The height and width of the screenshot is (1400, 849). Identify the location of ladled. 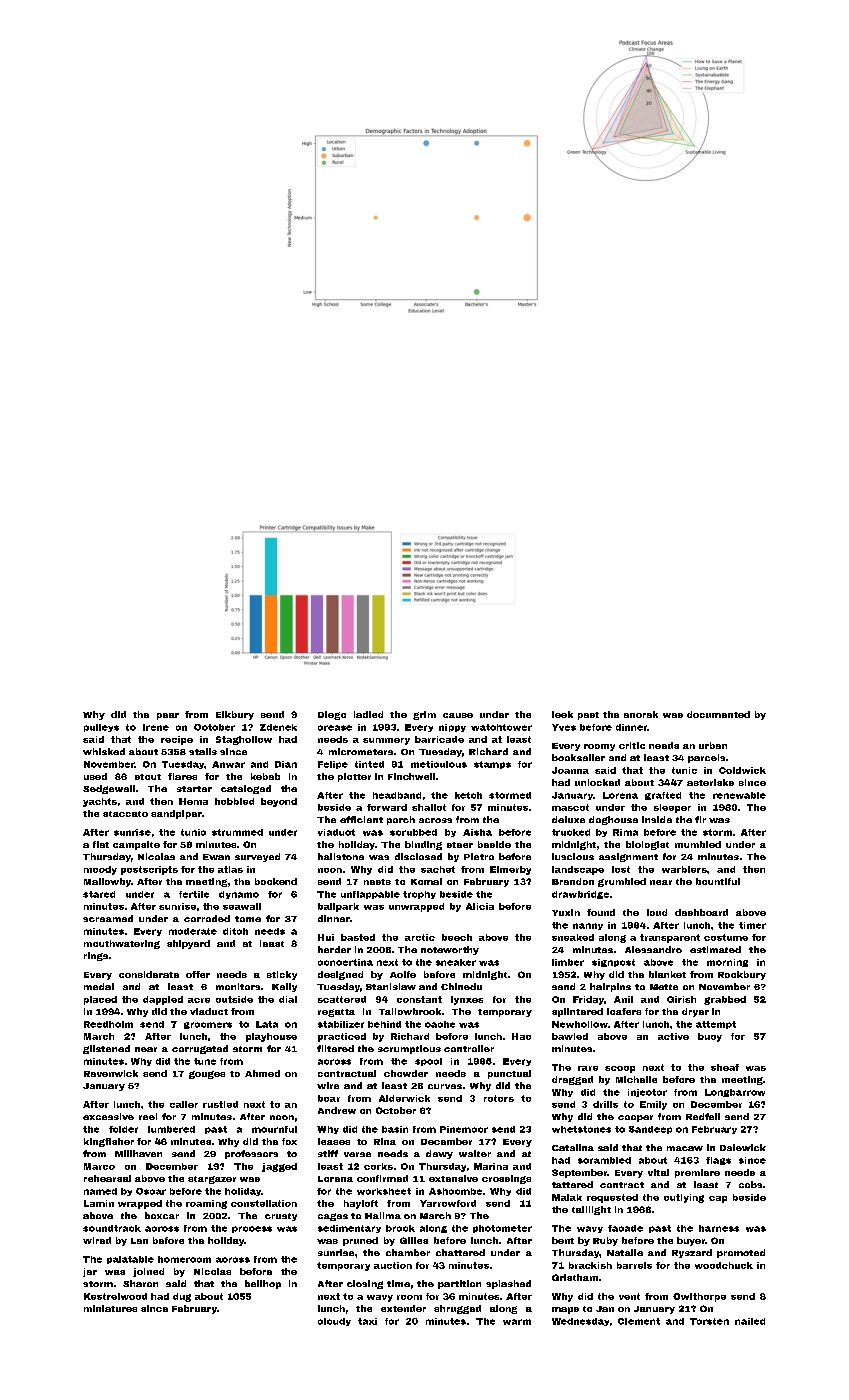
(368, 714).
